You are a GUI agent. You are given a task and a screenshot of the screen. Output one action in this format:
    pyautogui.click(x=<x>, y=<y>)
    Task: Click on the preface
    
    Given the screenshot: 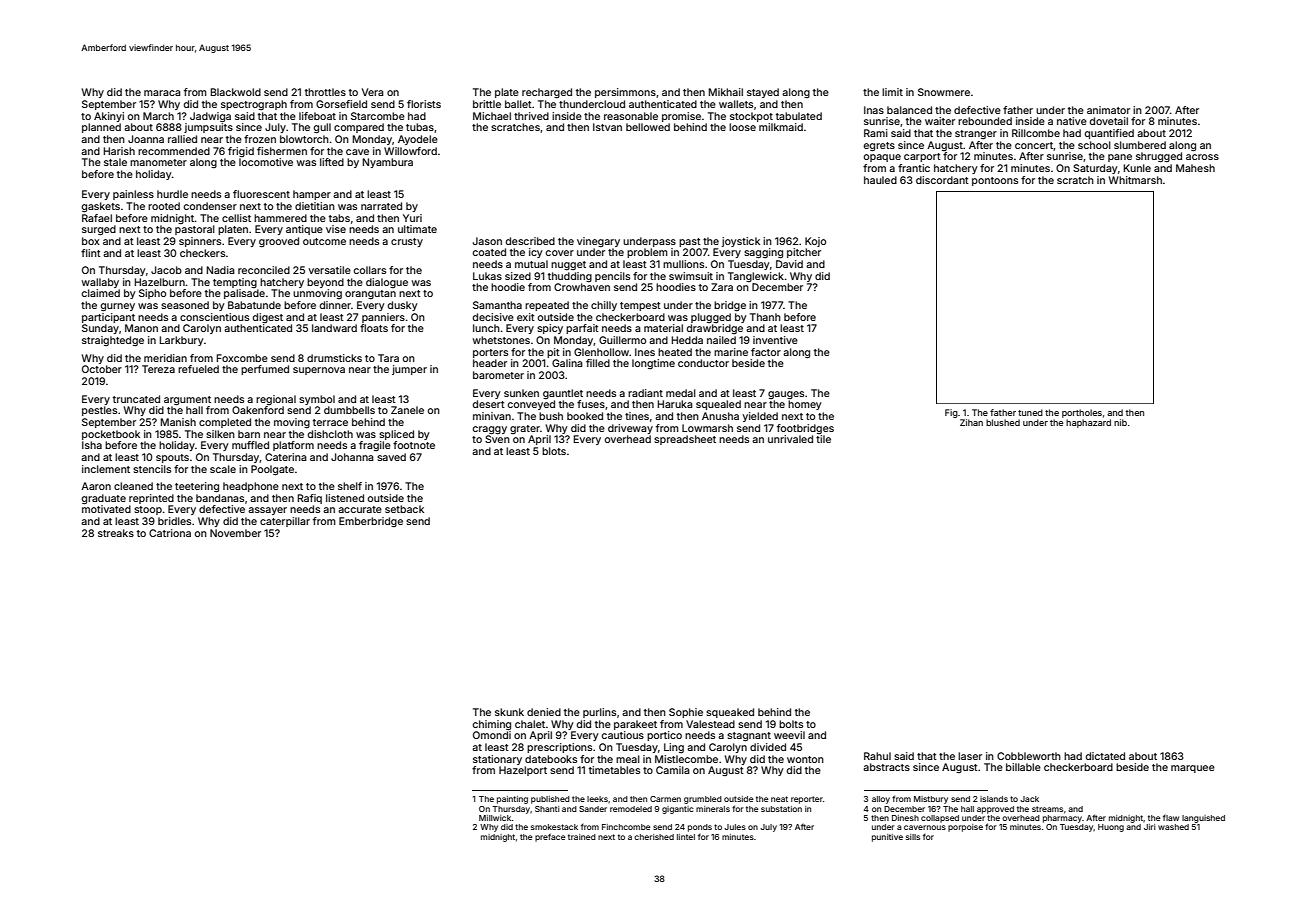 What is the action you would take?
    pyautogui.click(x=550, y=837)
